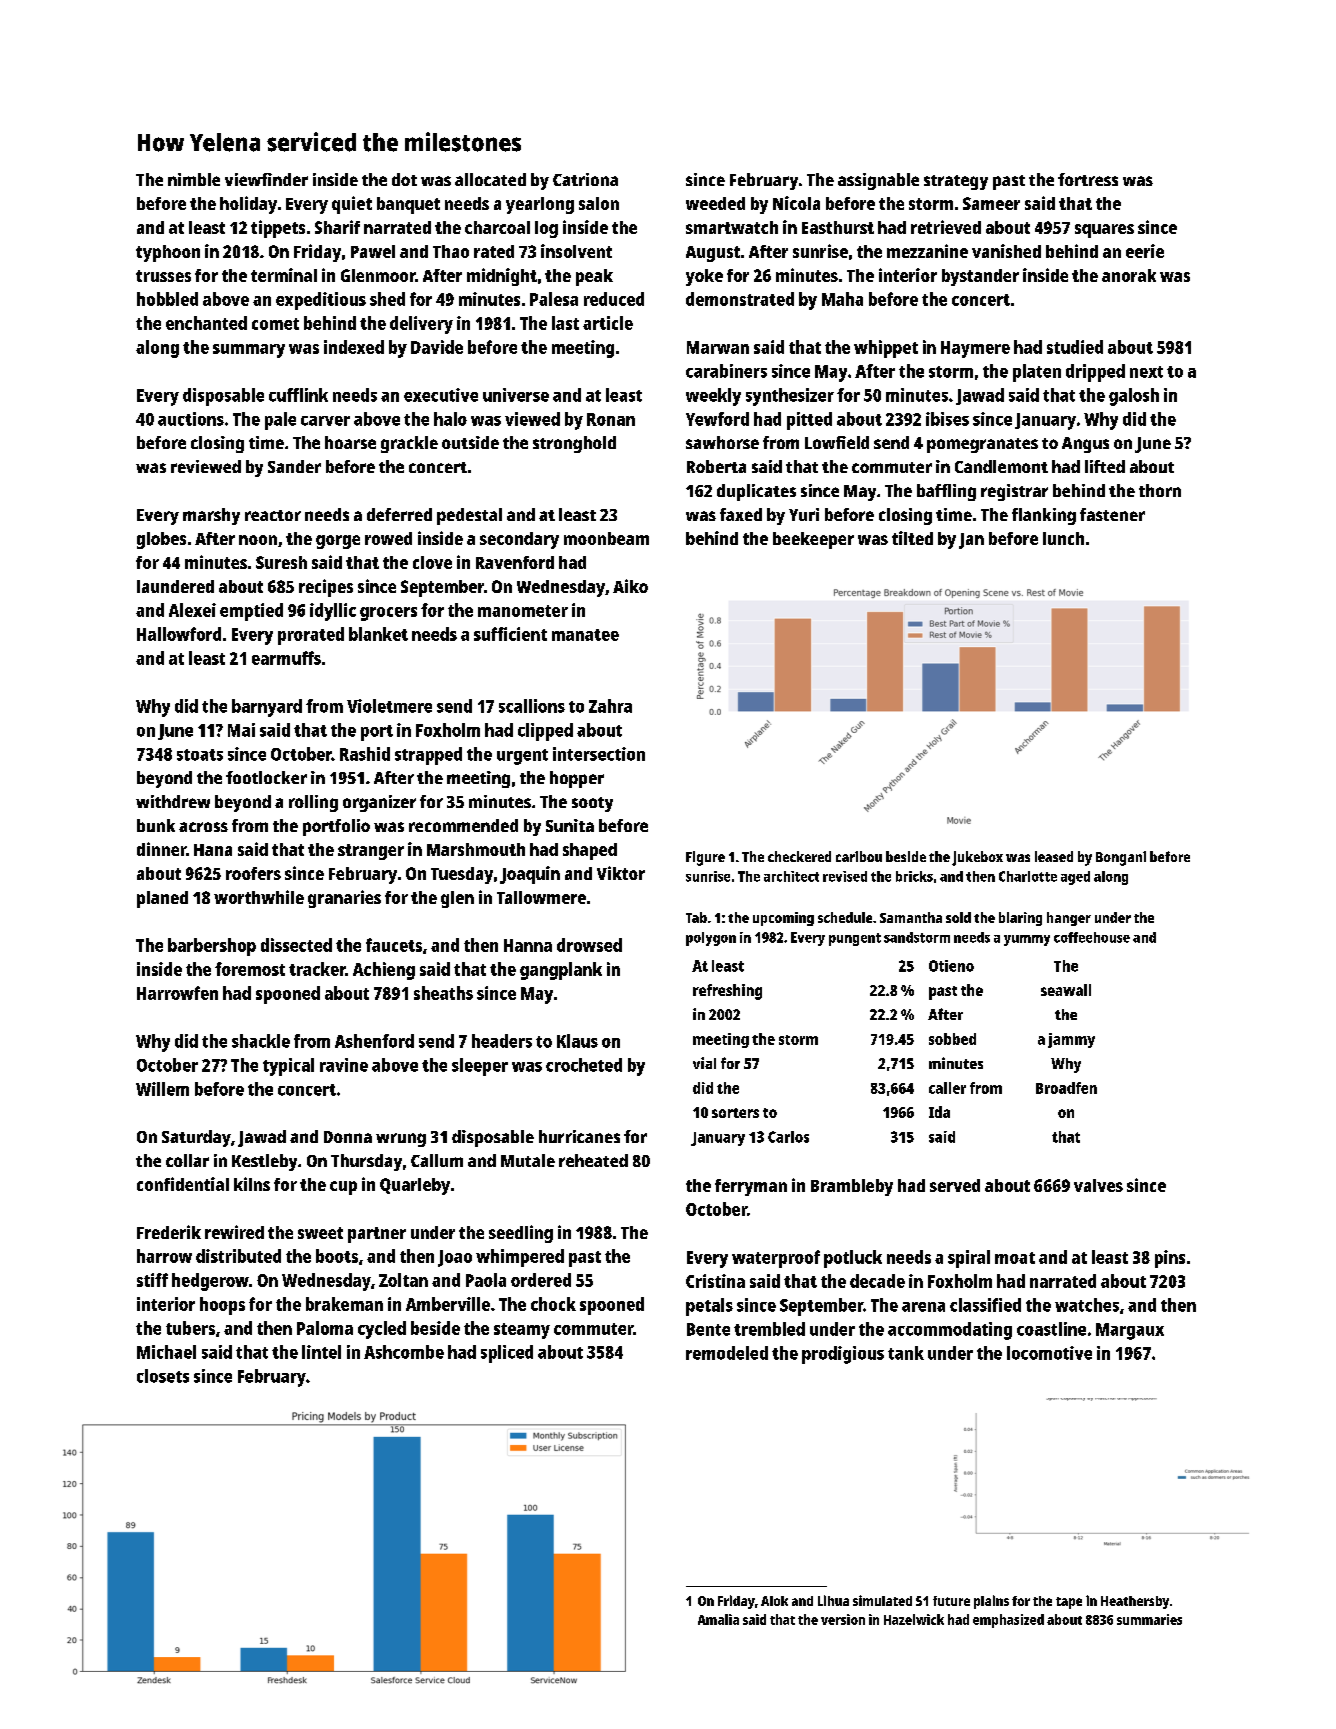  What do you see at coordinates (266, 179) in the image?
I see `viewfinder` at bounding box center [266, 179].
